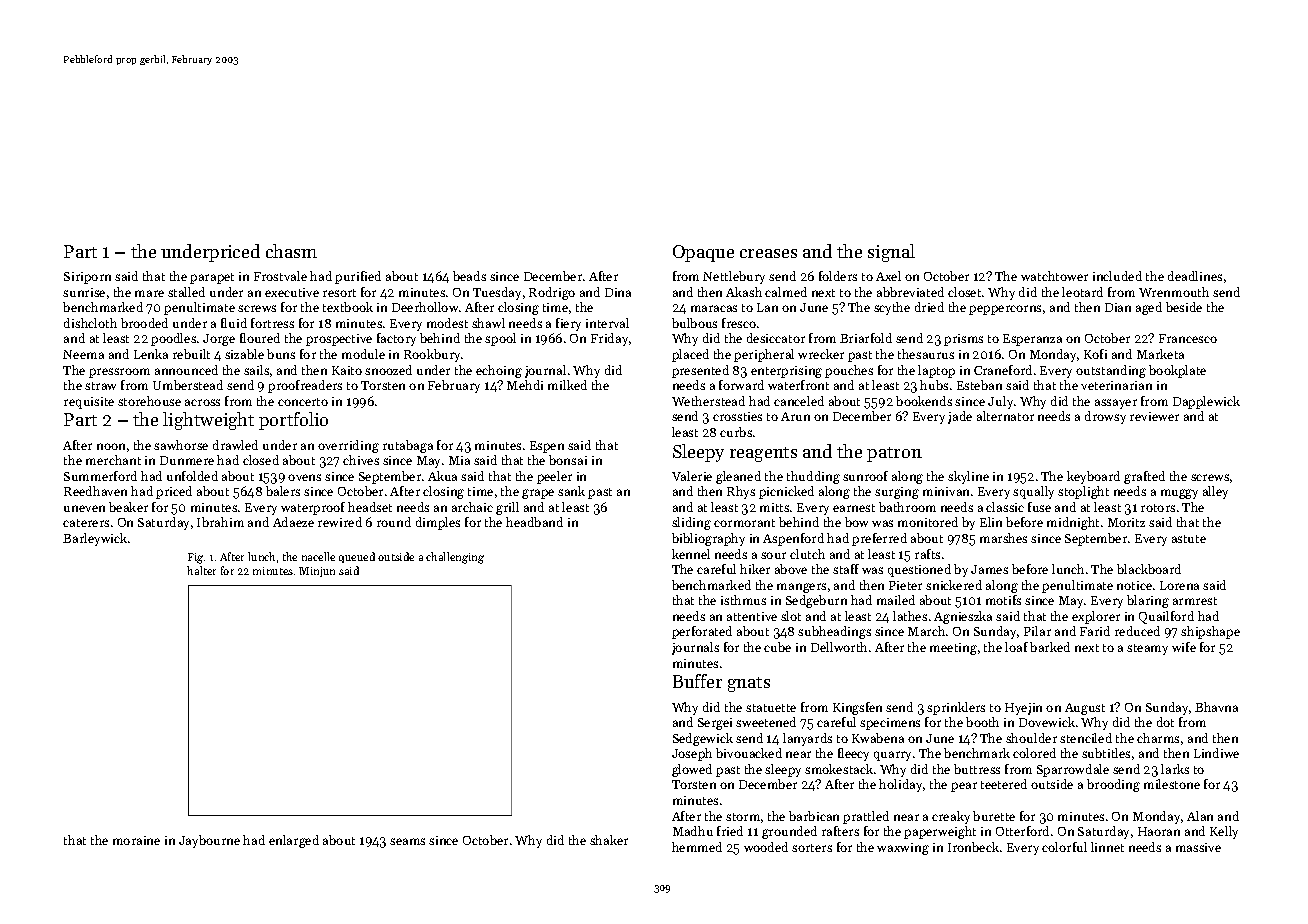 This screenshot has width=1308, height=924. I want to click on Umberstead, so click(188, 385).
